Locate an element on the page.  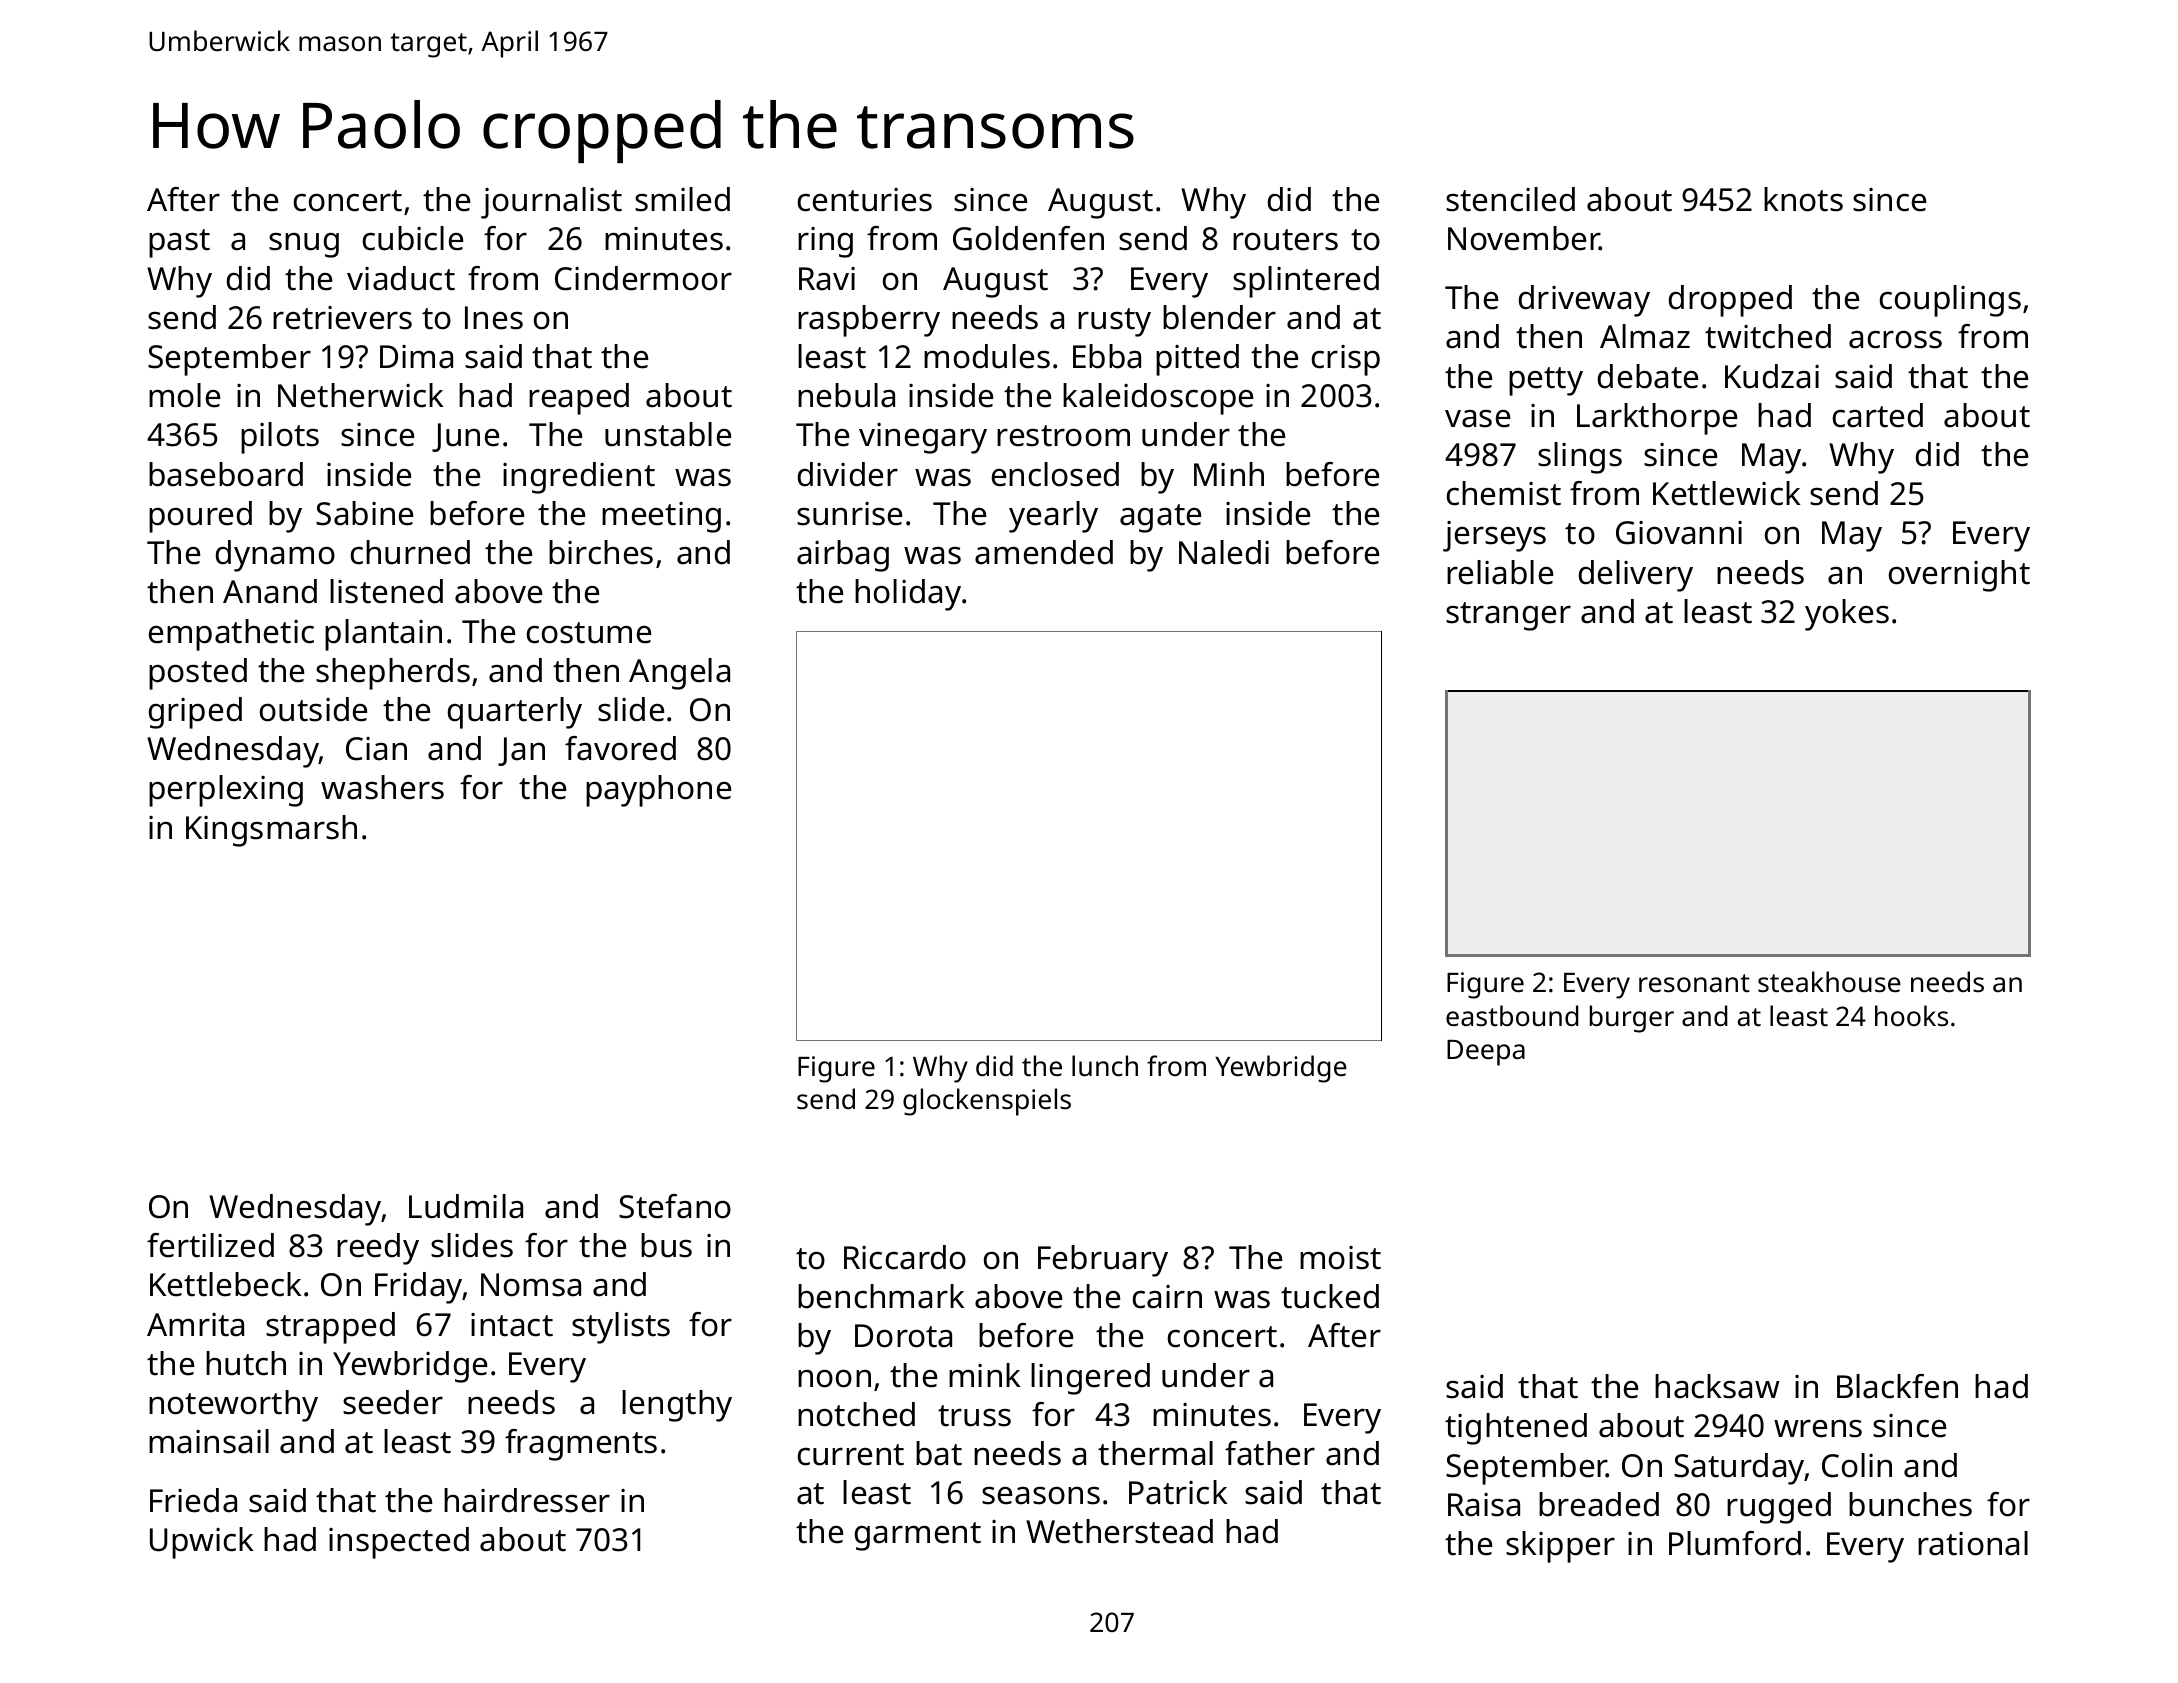
stranger is located at coordinates (1508, 616).
